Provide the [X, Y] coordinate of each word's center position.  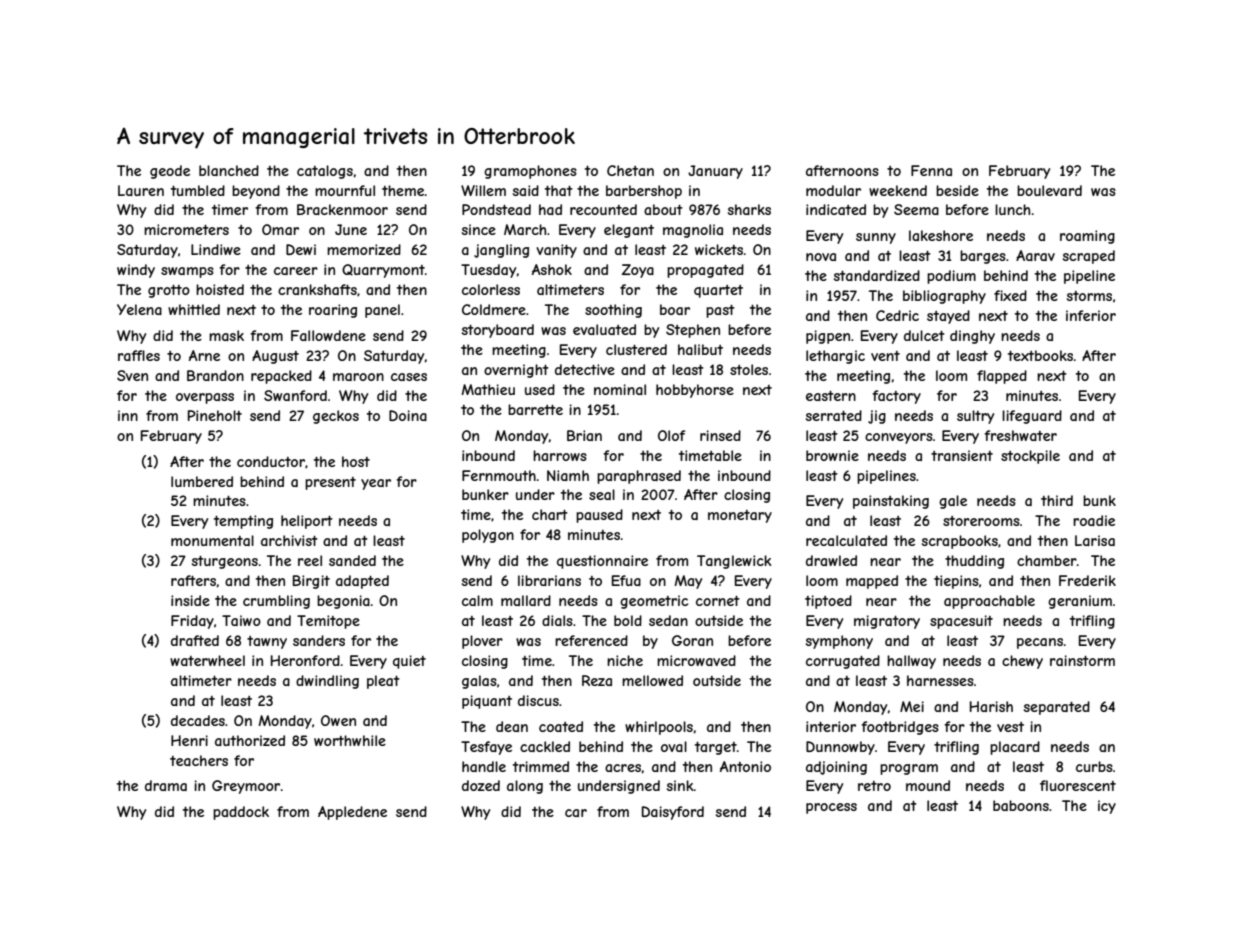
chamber [1047, 560]
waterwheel [207, 660]
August [275, 357]
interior [831, 726]
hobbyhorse [695, 391]
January [715, 172]
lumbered [202, 481]
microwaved [696, 660]
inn [128, 415]
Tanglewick [734, 562]
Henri [189, 740]
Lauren [141, 190]
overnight [516, 371]
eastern [831, 396]
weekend [898, 190]
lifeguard [1032, 417]
